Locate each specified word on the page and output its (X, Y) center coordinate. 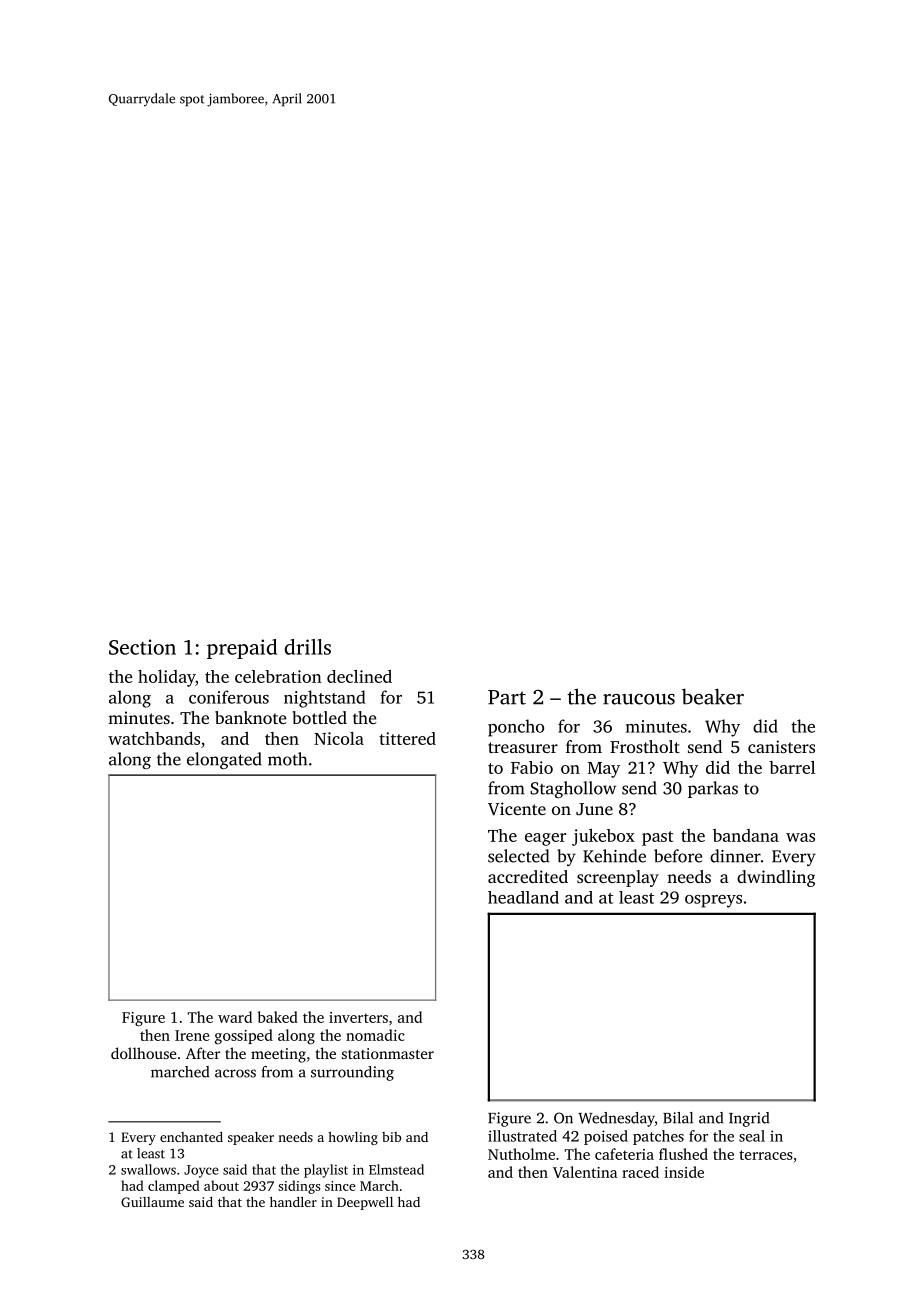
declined (359, 676)
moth (287, 759)
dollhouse (144, 1053)
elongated (224, 761)
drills (307, 647)
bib (391, 1137)
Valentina (585, 1172)
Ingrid (749, 1119)
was (800, 837)
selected (518, 856)
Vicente (517, 809)
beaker (713, 696)
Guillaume (152, 1202)
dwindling (776, 878)
